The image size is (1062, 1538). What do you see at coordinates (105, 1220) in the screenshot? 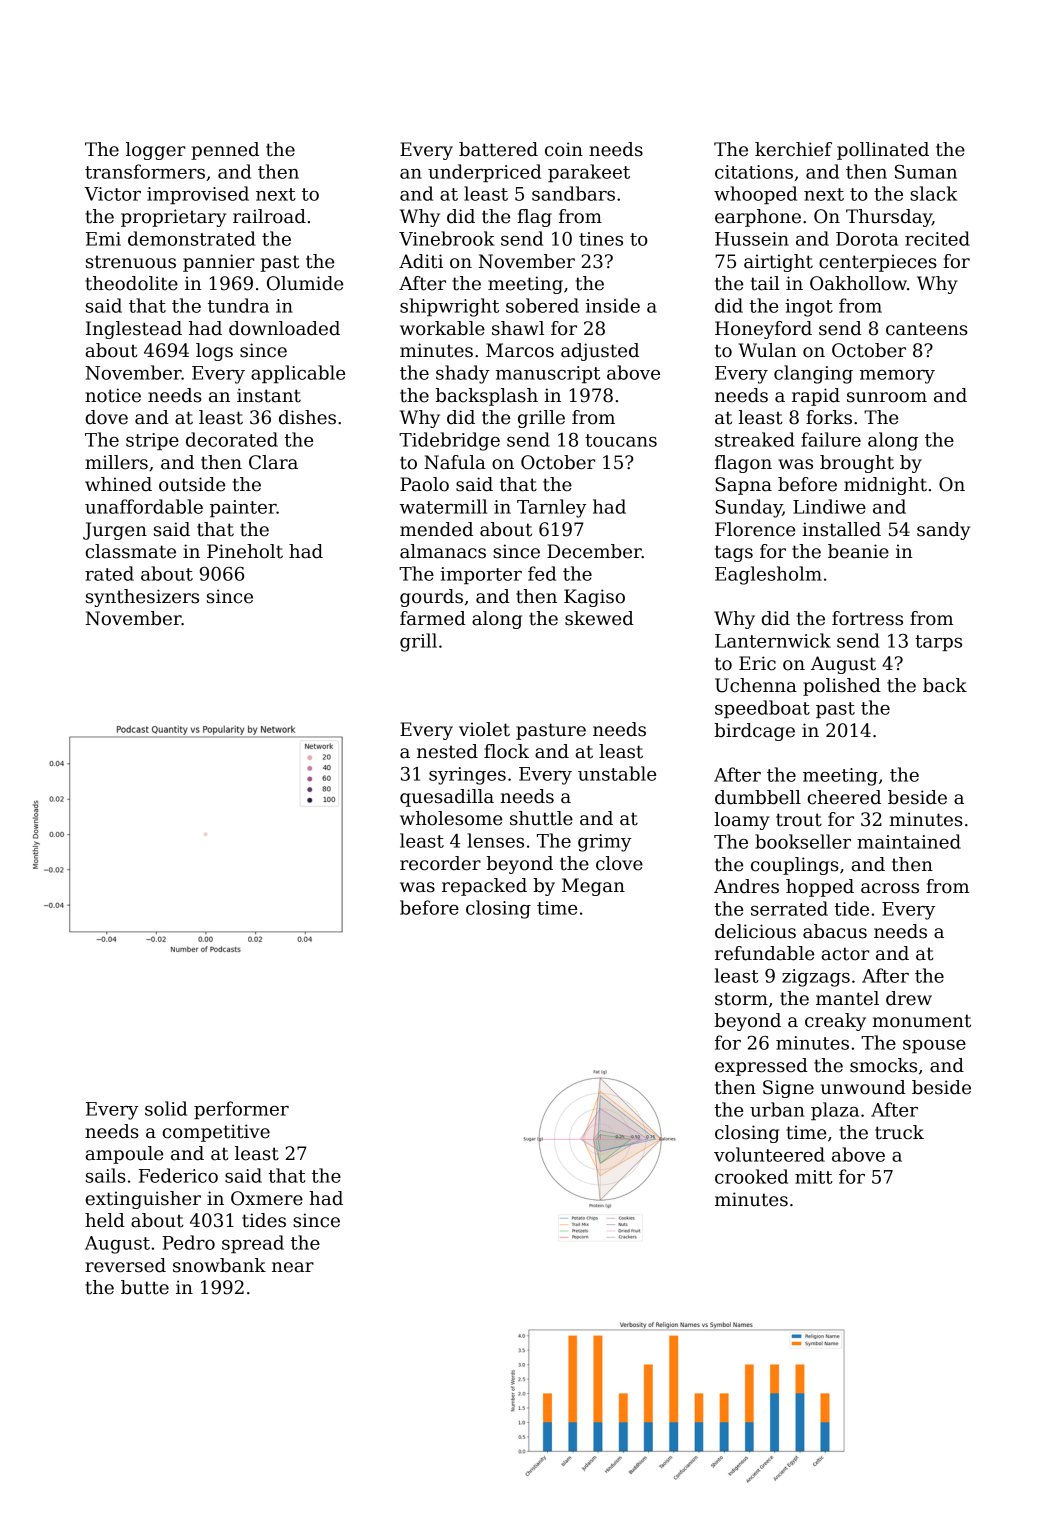
I see `held` at bounding box center [105, 1220].
